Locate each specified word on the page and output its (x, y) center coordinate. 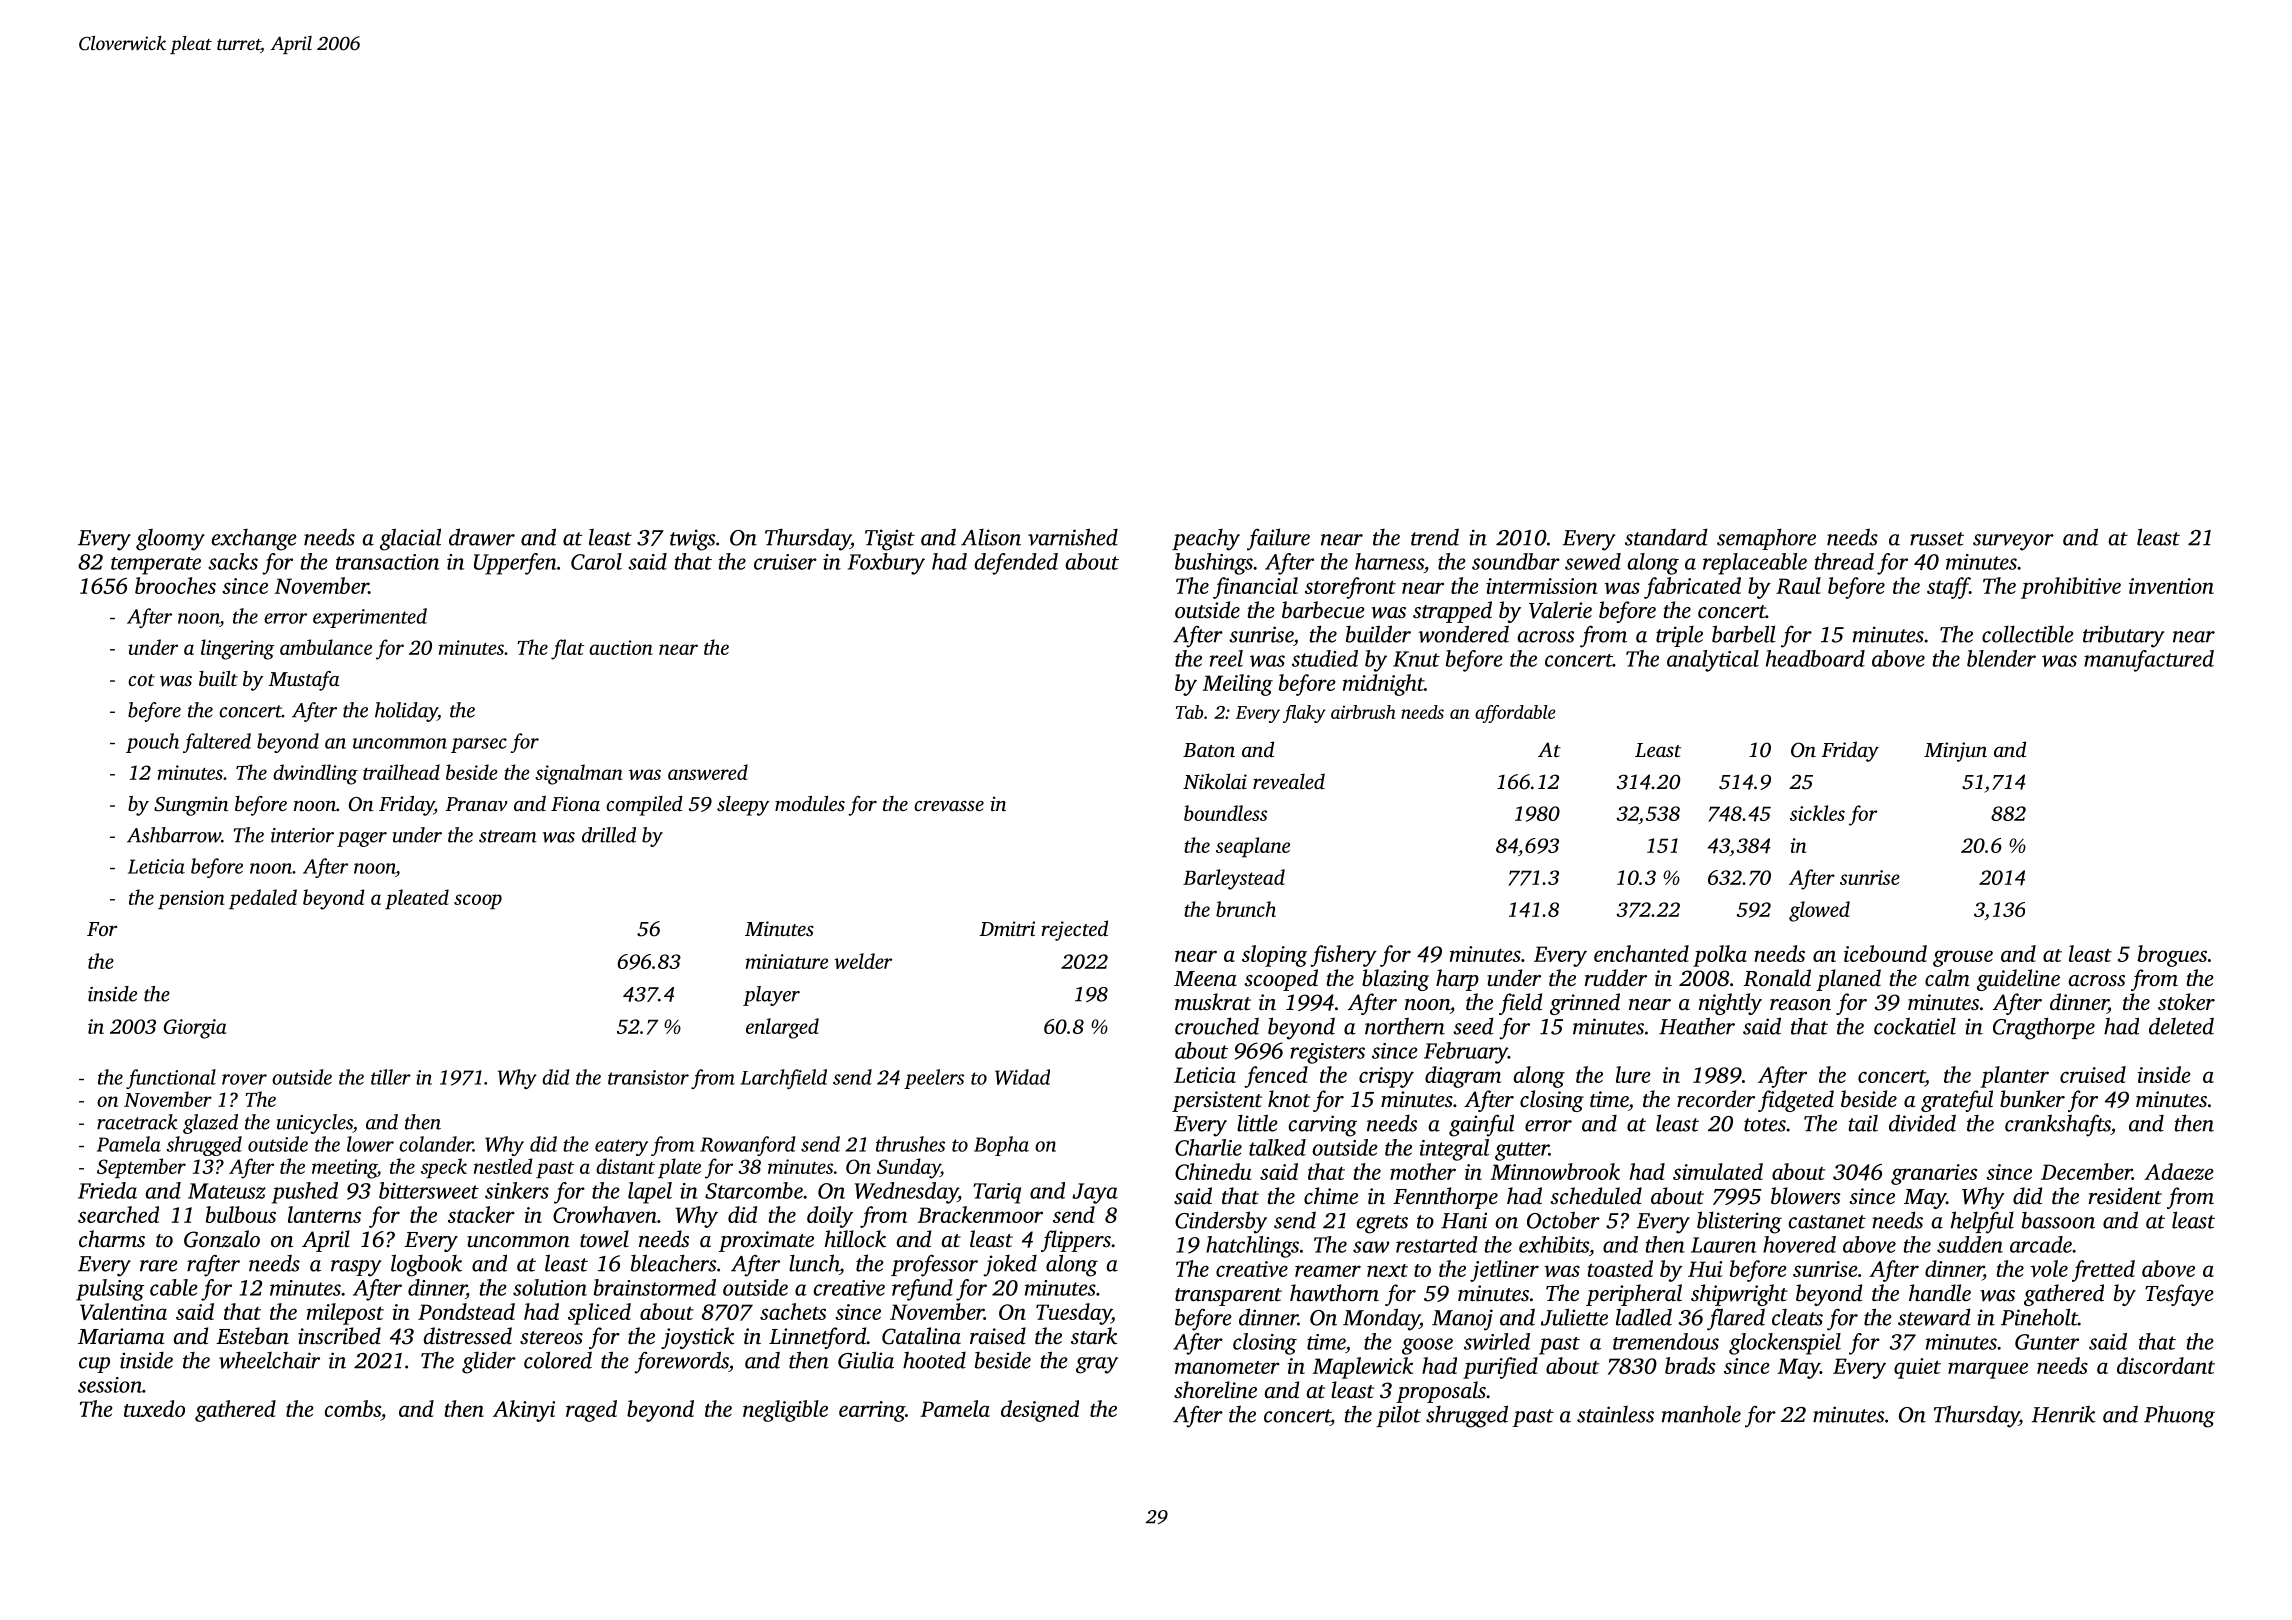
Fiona (575, 803)
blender (2001, 658)
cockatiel (1915, 1026)
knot (1289, 1098)
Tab (1189, 712)
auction (621, 647)
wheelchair (269, 1360)
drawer (482, 537)
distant (625, 1166)
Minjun (1955, 752)
